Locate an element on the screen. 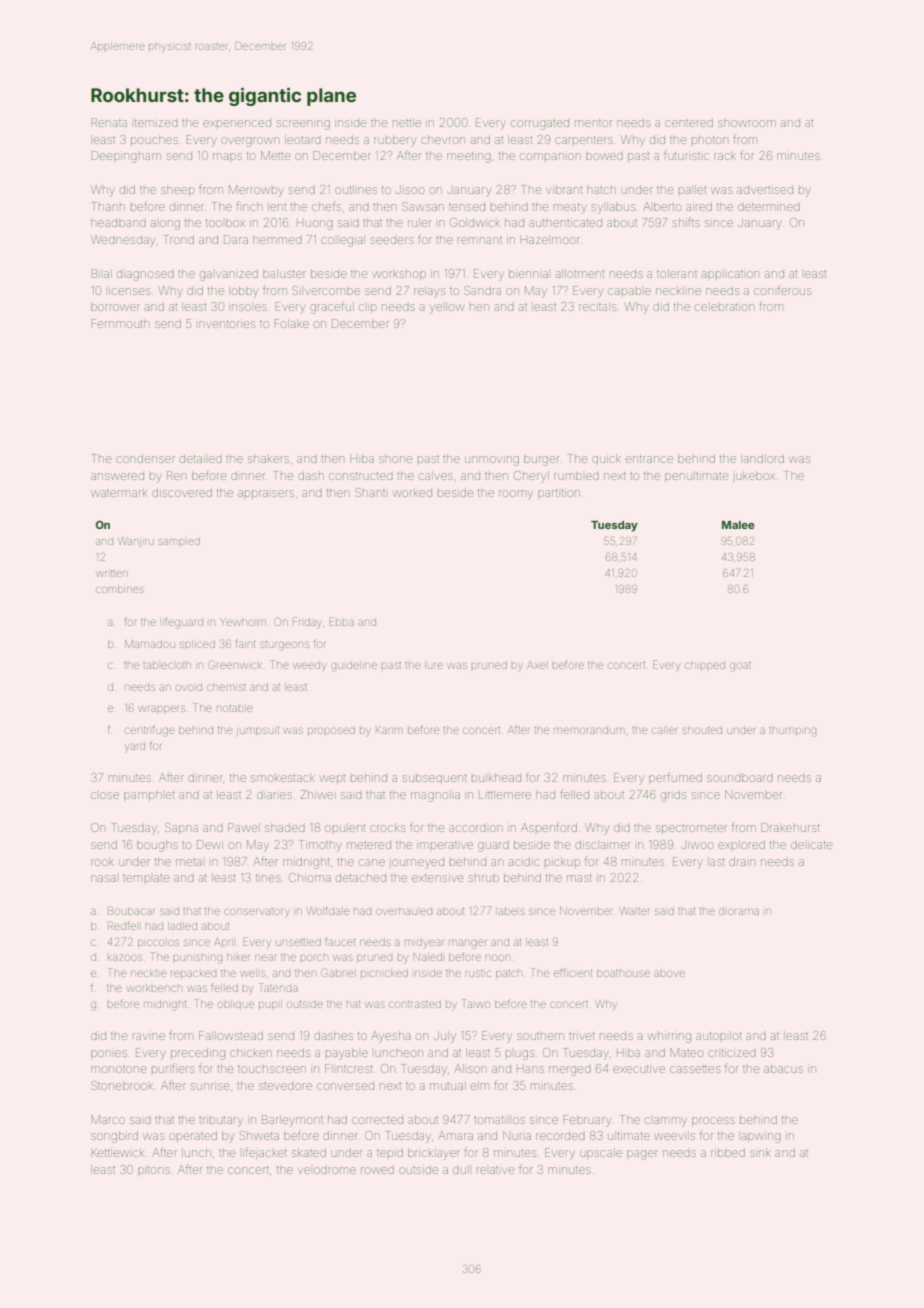  neckline is located at coordinates (678, 290).
